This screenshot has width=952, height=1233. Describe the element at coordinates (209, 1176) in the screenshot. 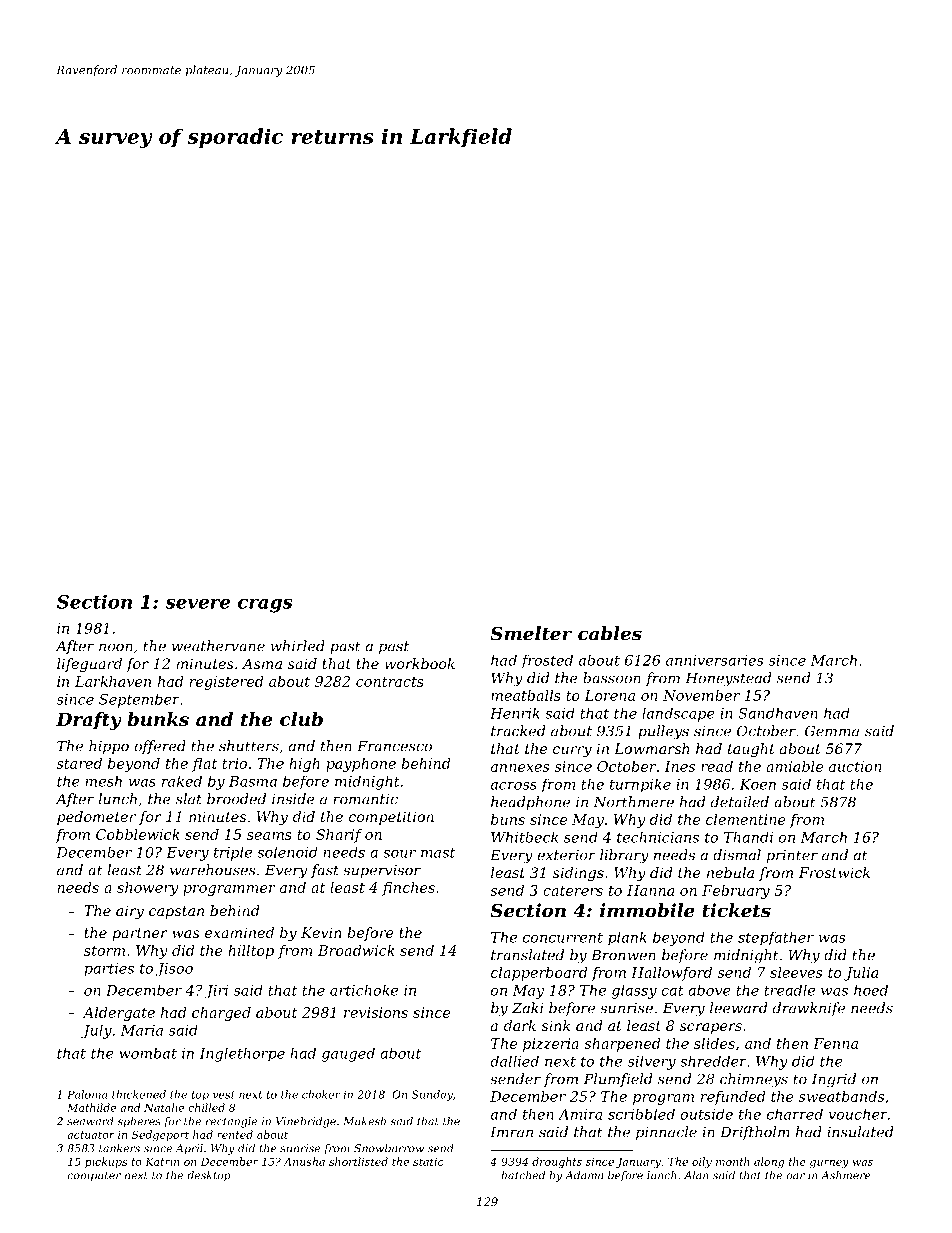

I see `desktop` at that location.
